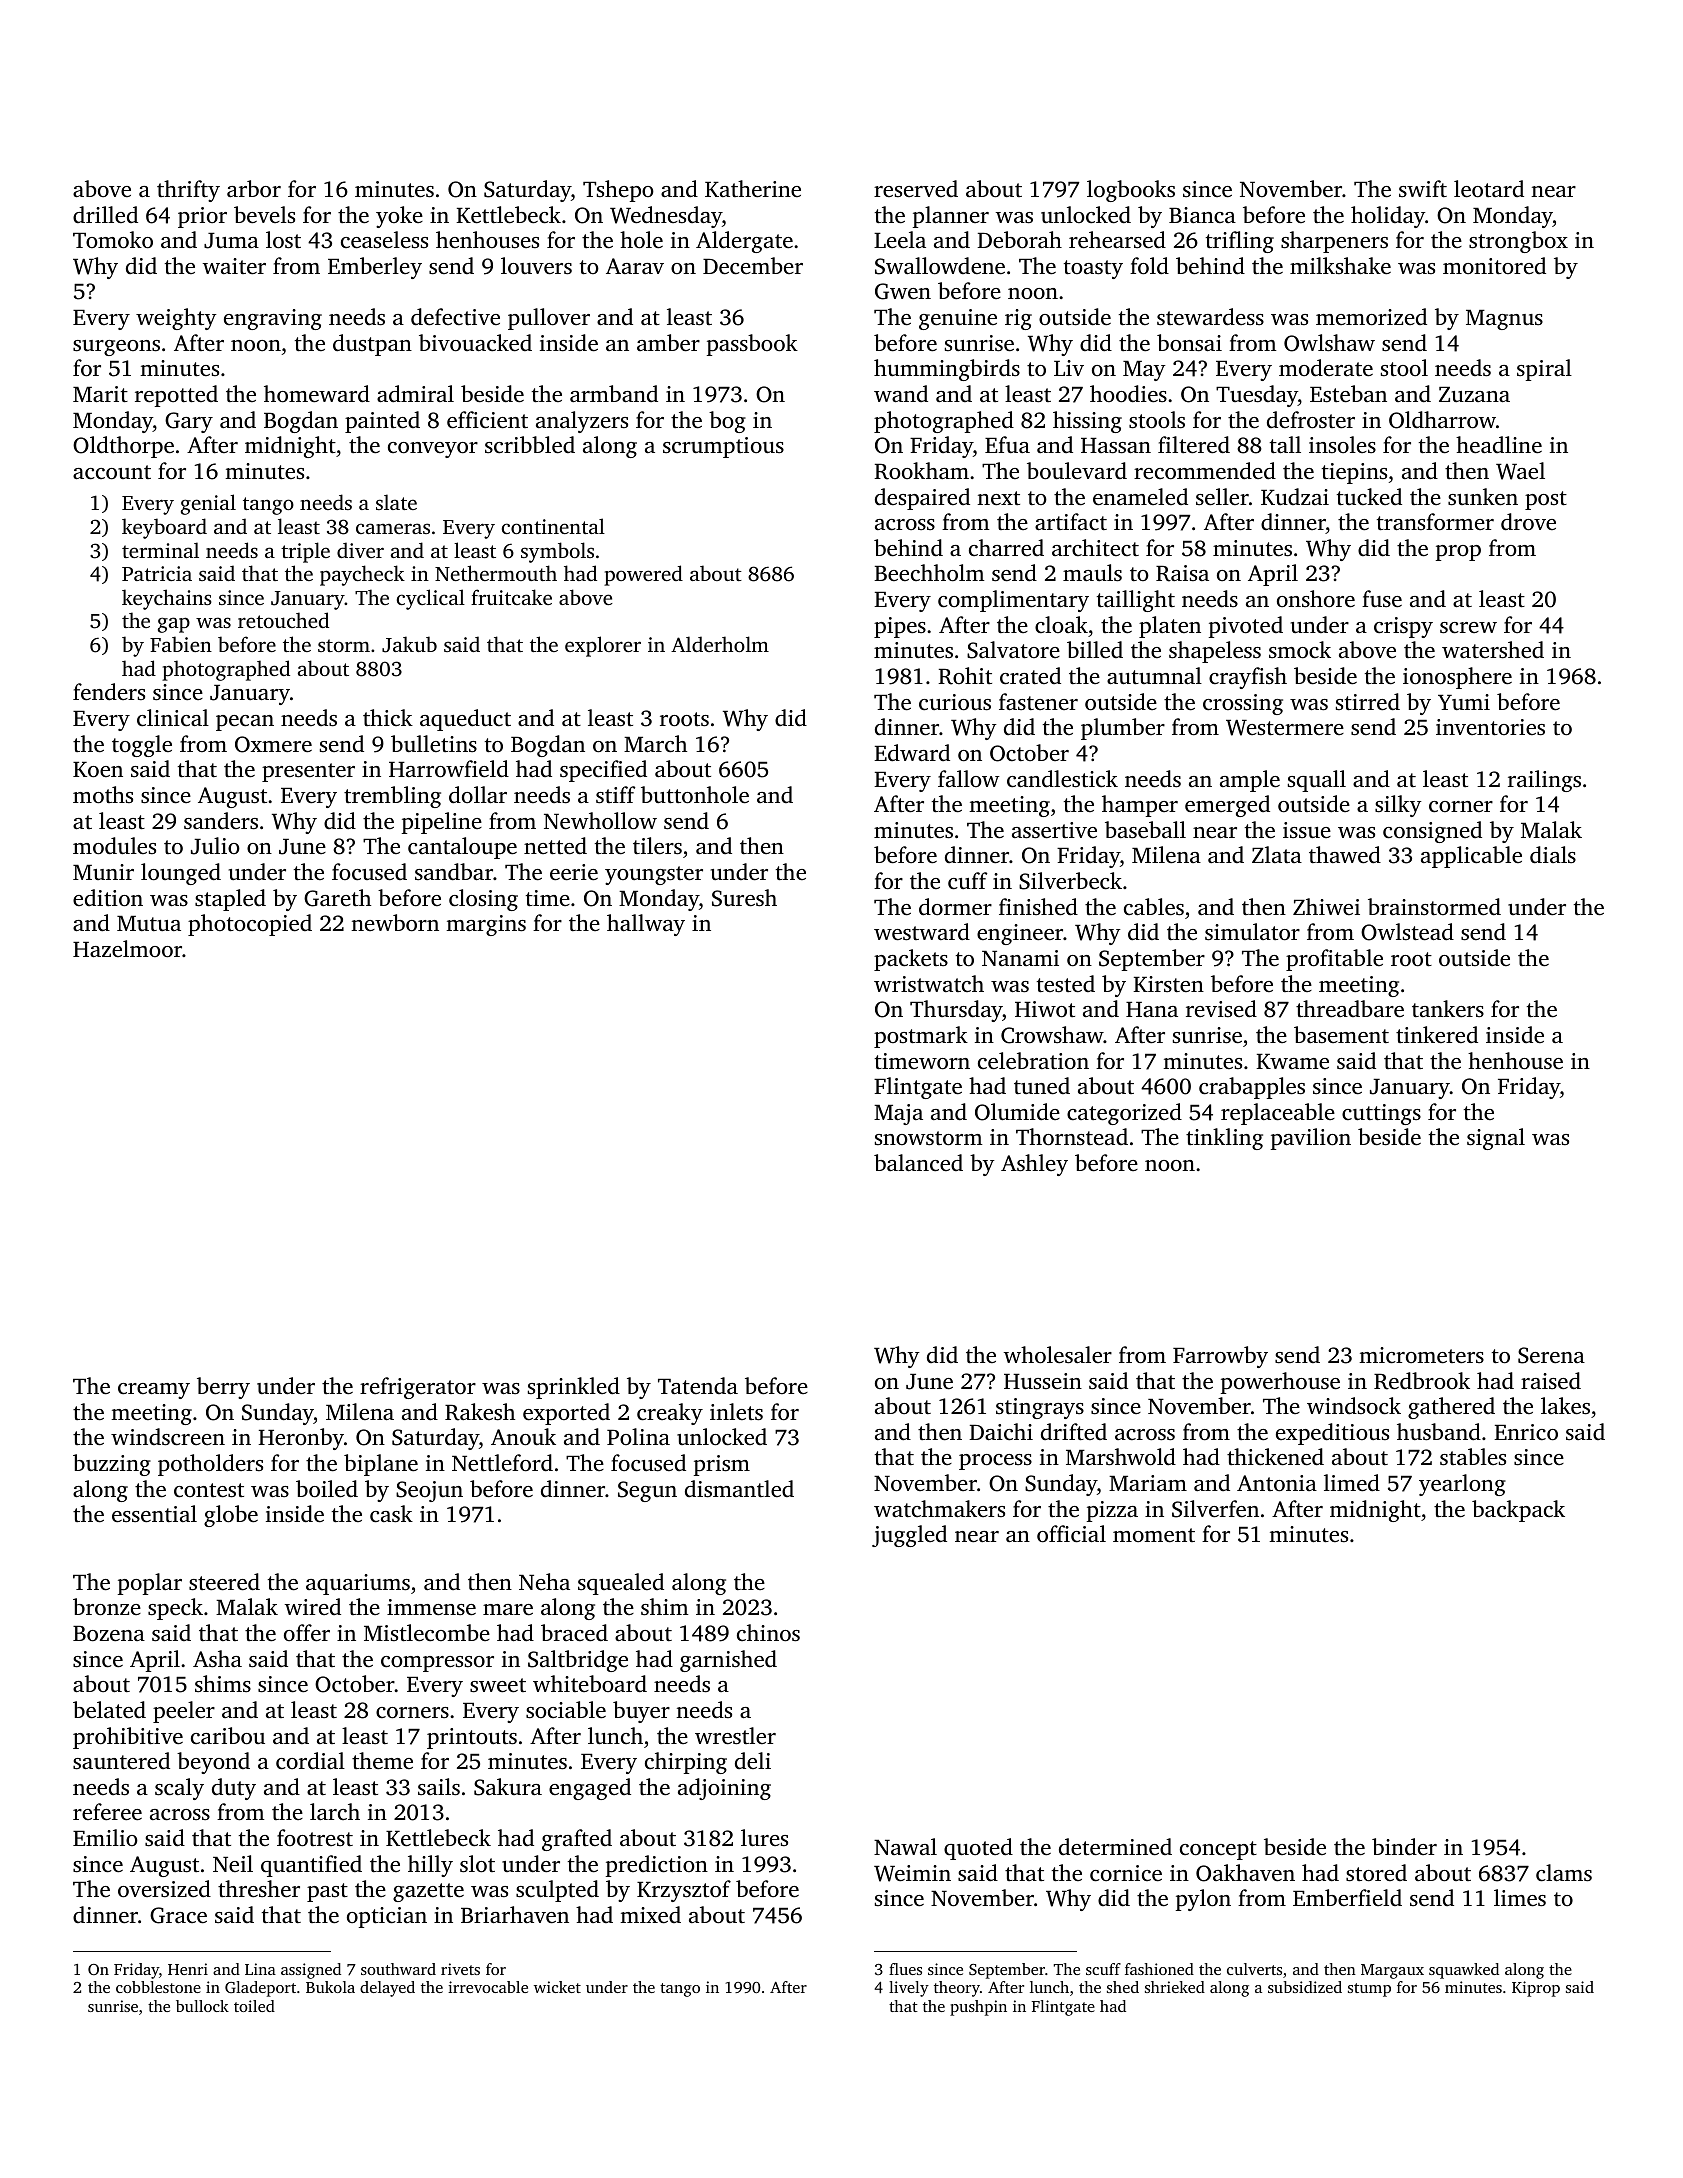  I want to click on planner, so click(951, 217).
